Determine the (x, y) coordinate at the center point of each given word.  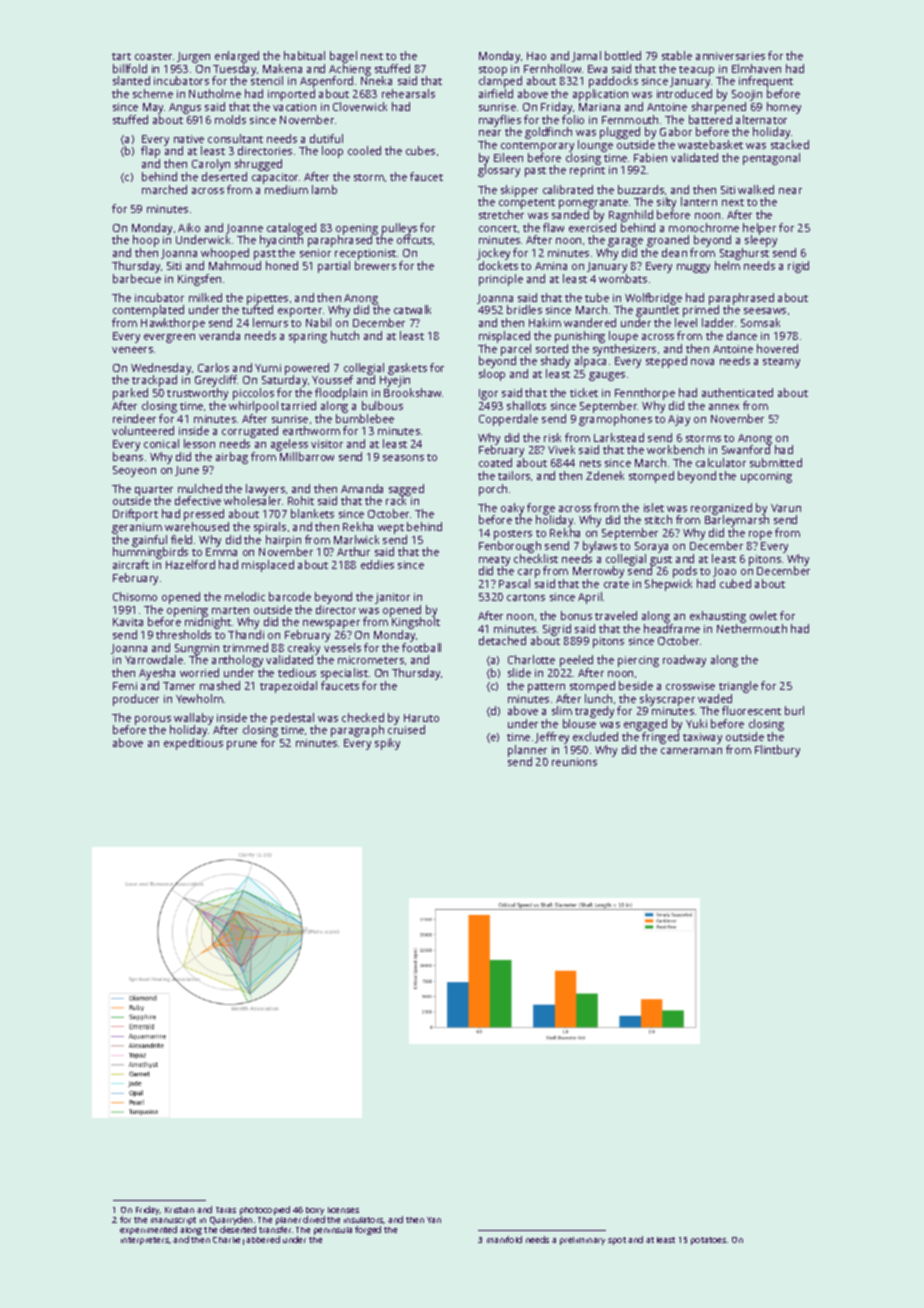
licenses (343, 1210)
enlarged (237, 57)
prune (242, 745)
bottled (623, 55)
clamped (500, 82)
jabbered (261, 1240)
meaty (494, 561)
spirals (270, 528)
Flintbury (777, 751)
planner (527, 751)
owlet (763, 615)
